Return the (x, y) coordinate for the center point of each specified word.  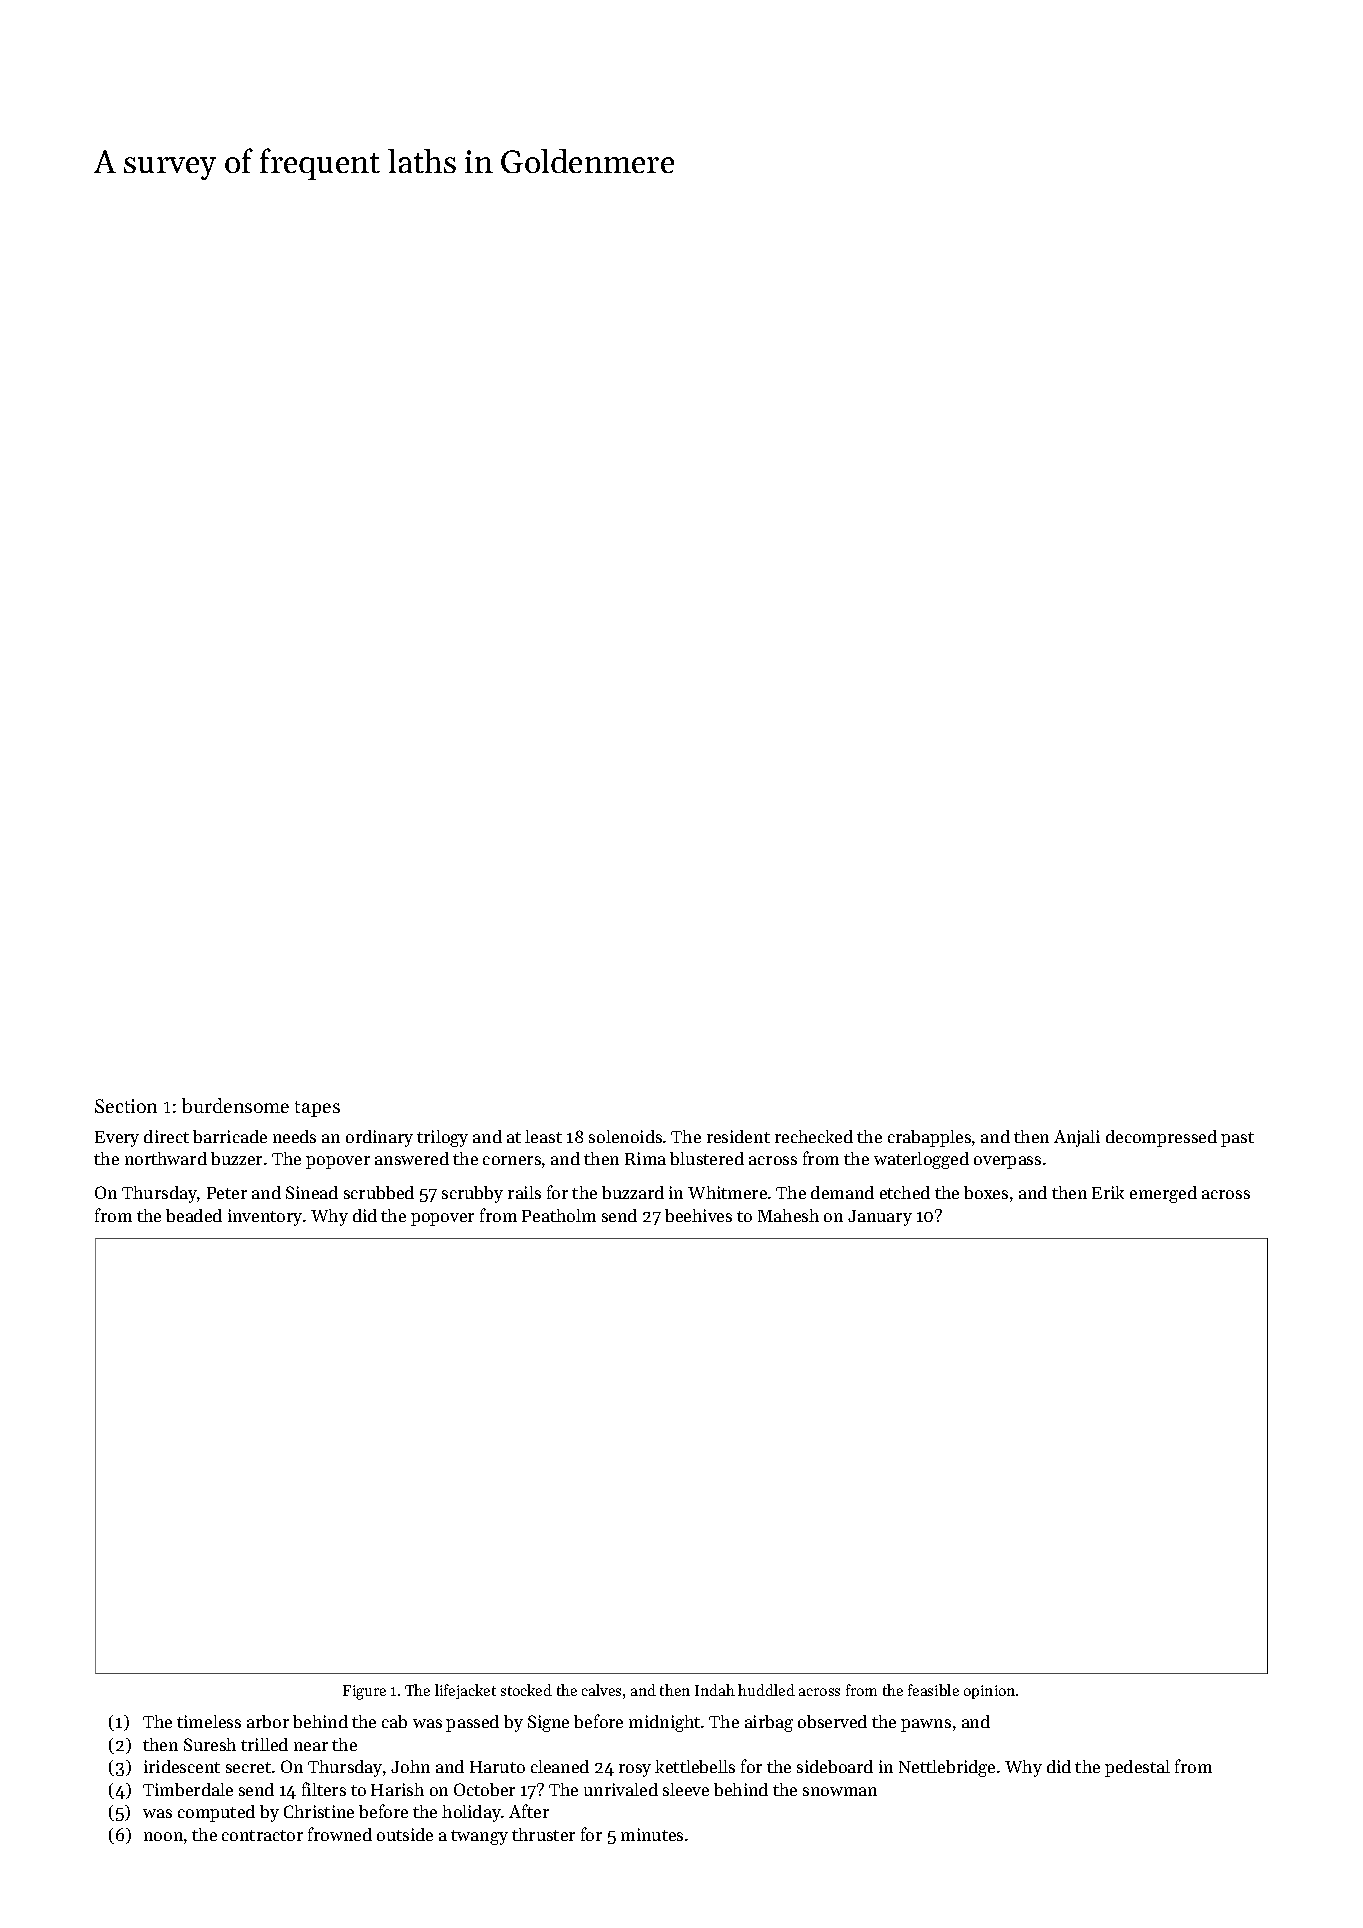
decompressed (1161, 1138)
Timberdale (188, 1789)
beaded (194, 1215)
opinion (989, 1692)
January (880, 1218)
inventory (265, 1217)
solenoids (625, 1136)
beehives (698, 1215)
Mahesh (788, 1215)
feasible (933, 1690)
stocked (526, 1690)
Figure (364, 1692)
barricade (230, 1136)
